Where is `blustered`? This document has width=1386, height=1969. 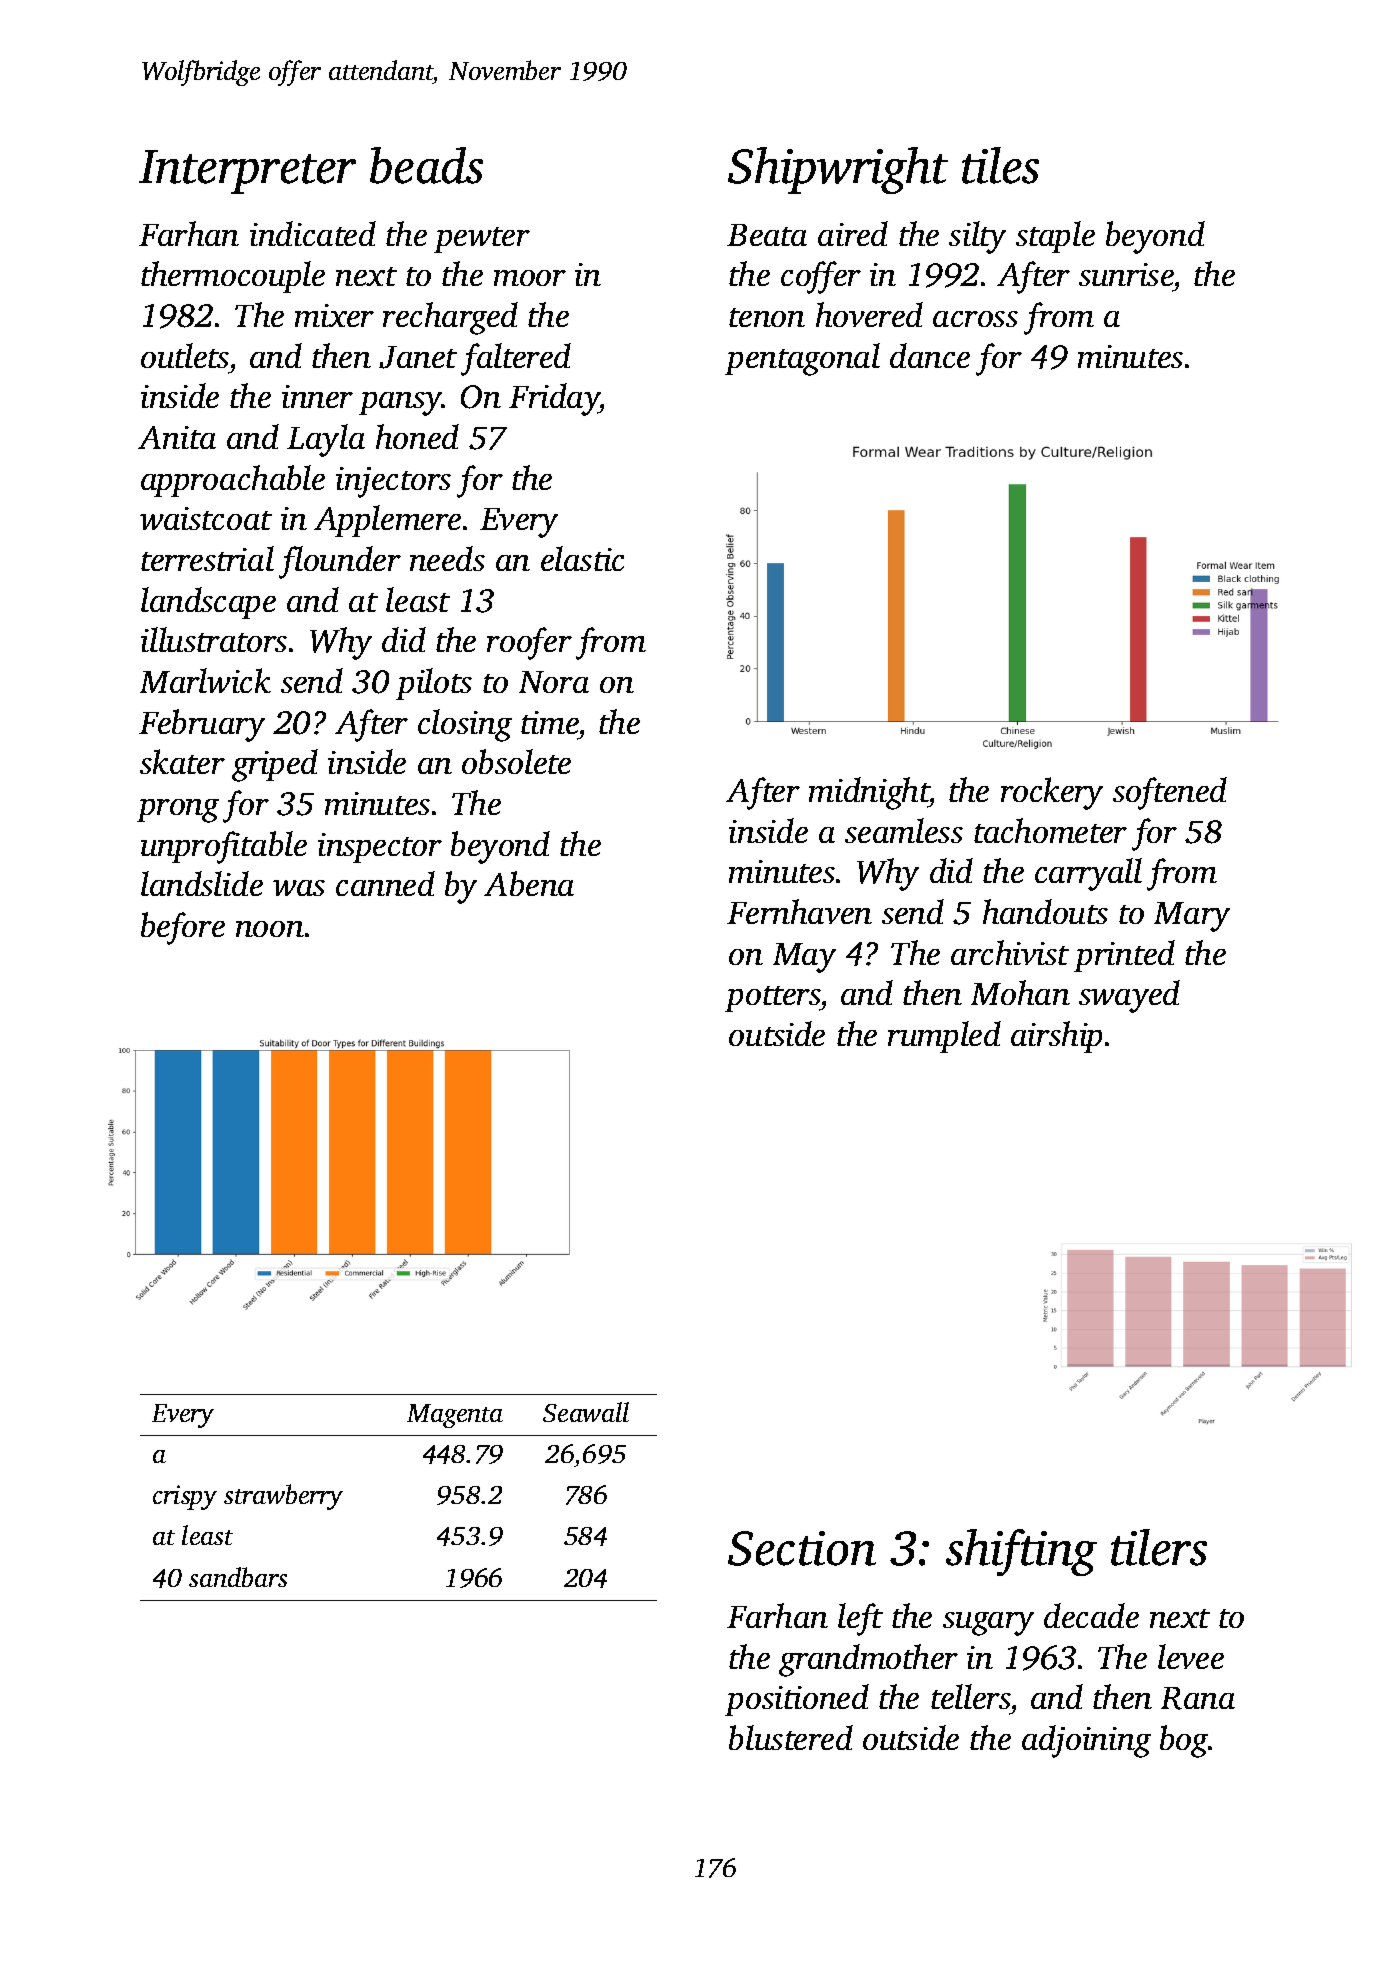 blustered is located at coordinates (791, 1737).
